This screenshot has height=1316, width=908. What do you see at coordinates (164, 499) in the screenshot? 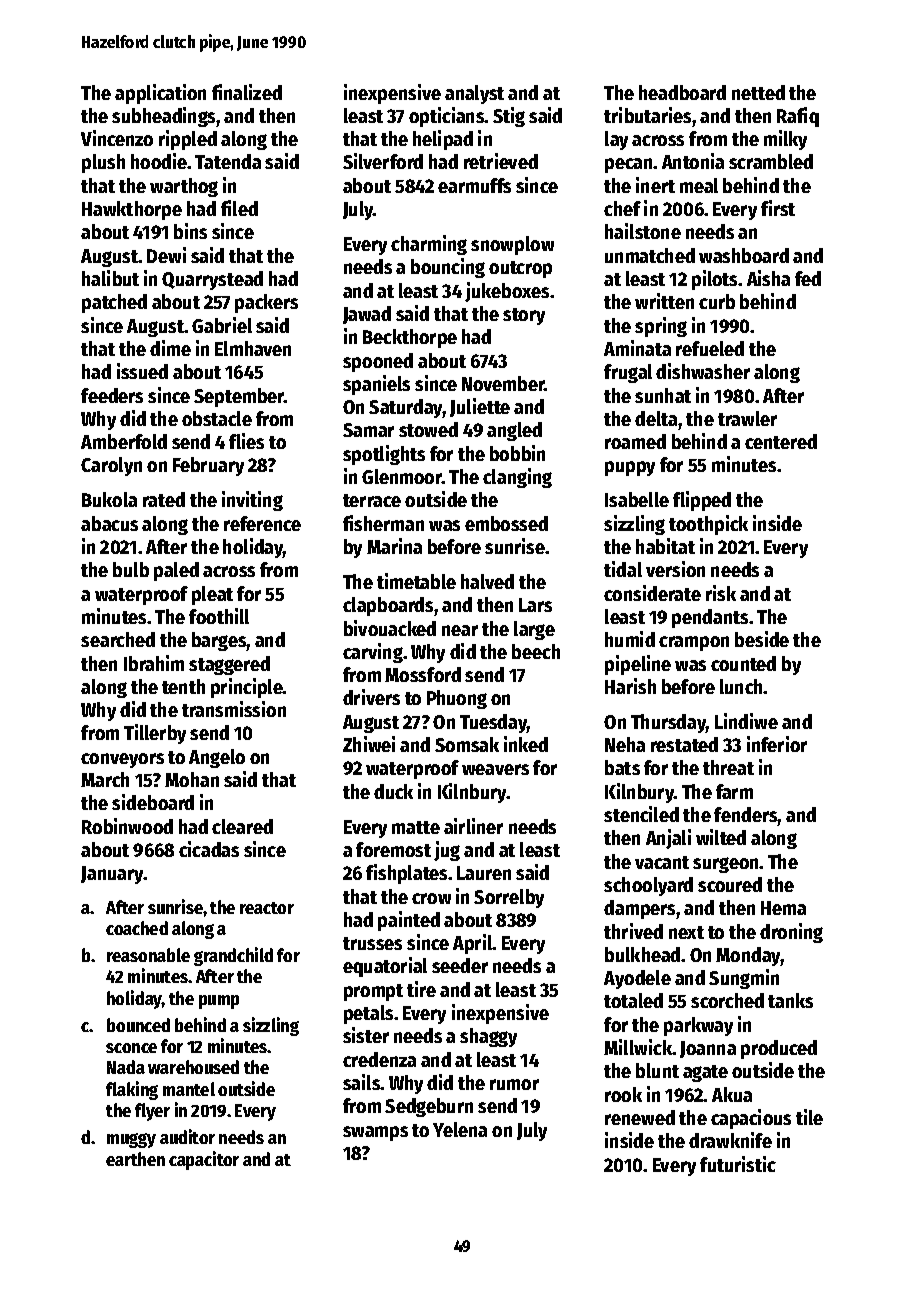
I see `rated` at bounding box center [164, 499].
